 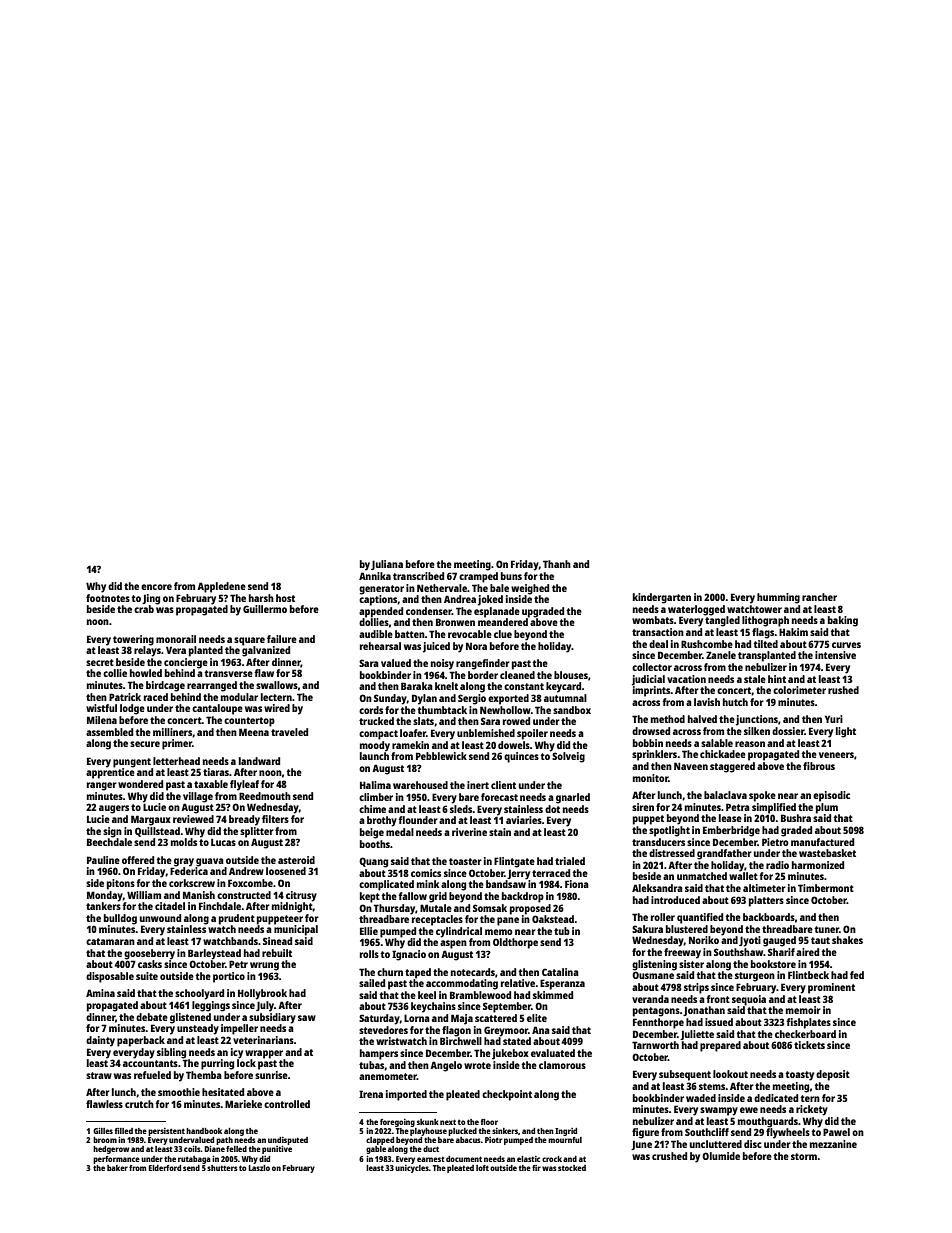 What do you see at coordinates (557, 564) in the screenshot?
I see `Thanh` at bounding box center [557, 564].
